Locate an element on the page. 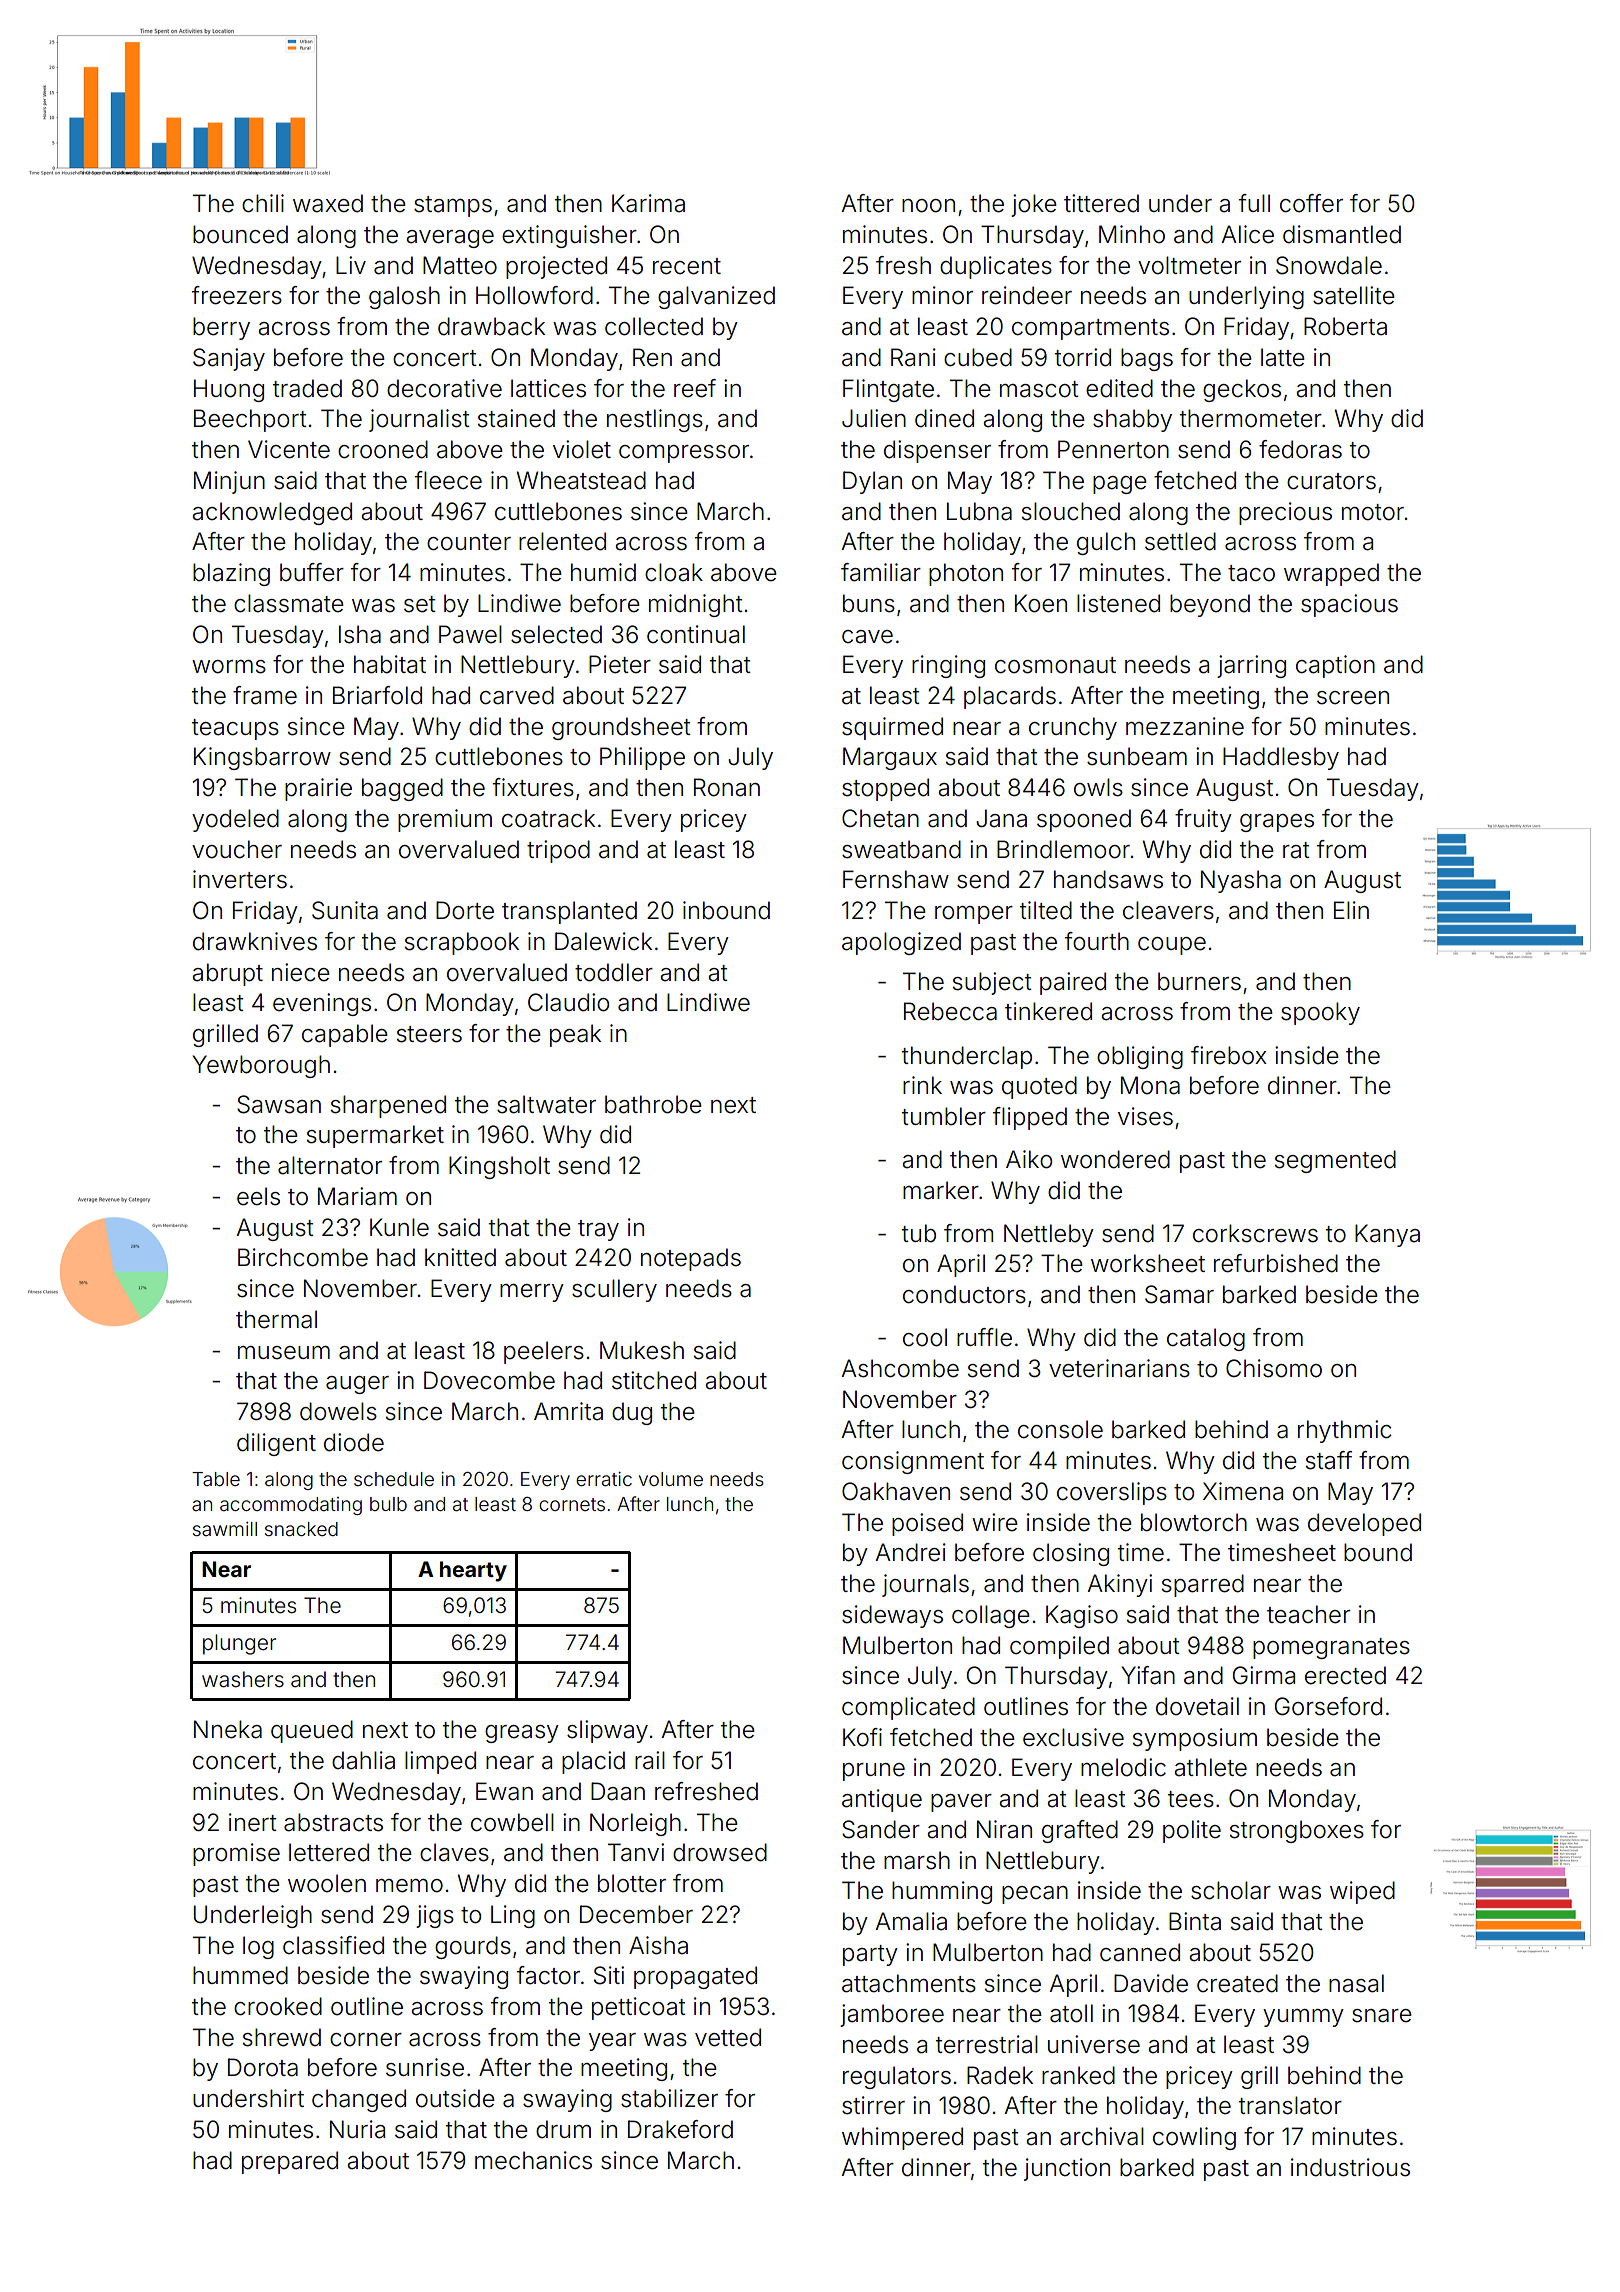  Julien is located at coordinates (874, 418).
